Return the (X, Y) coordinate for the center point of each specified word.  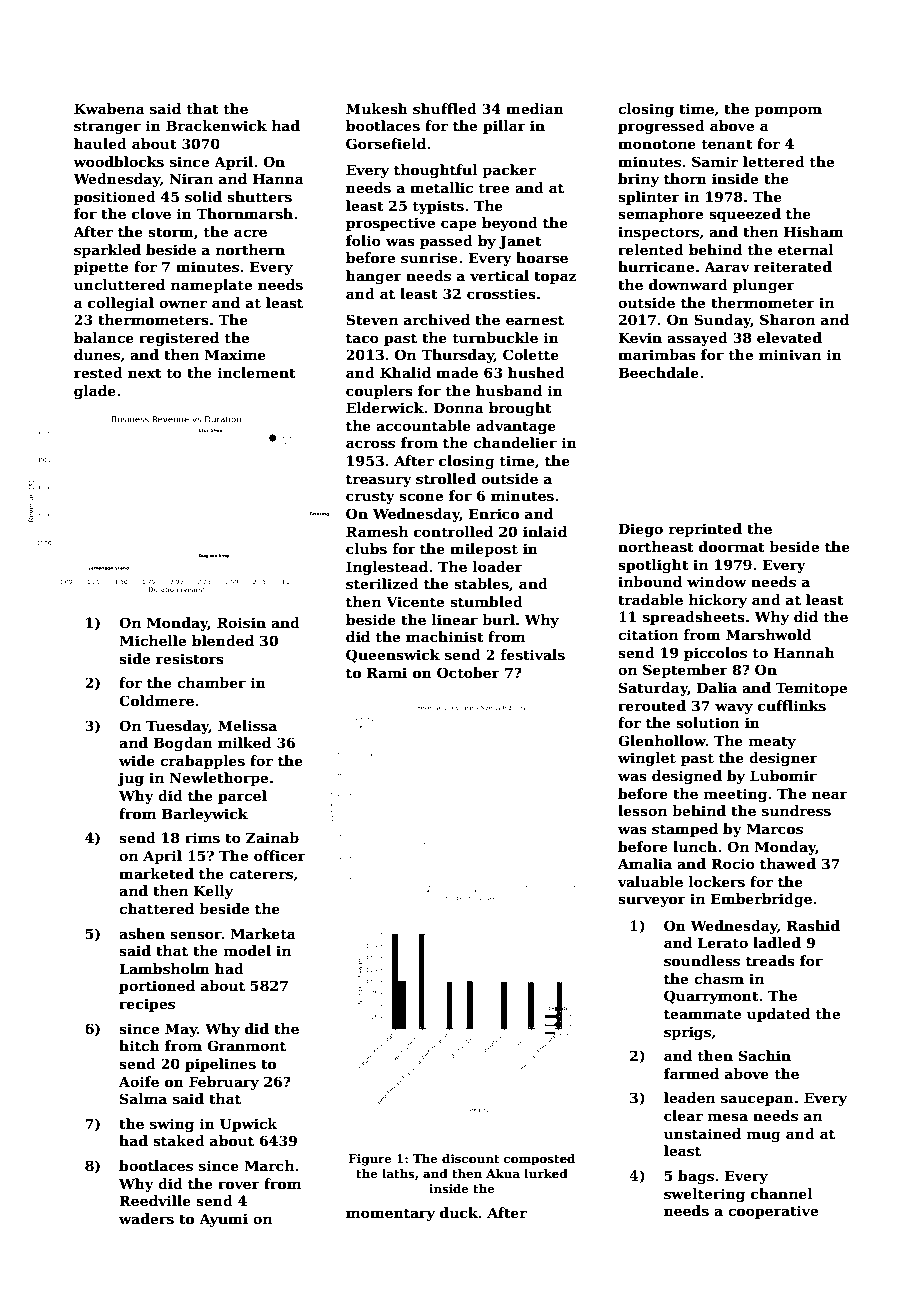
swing (172, 1125)
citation (648, 634)
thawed (788, 863)
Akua (503, 1173)
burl (498, 619)
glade (95, 392)
